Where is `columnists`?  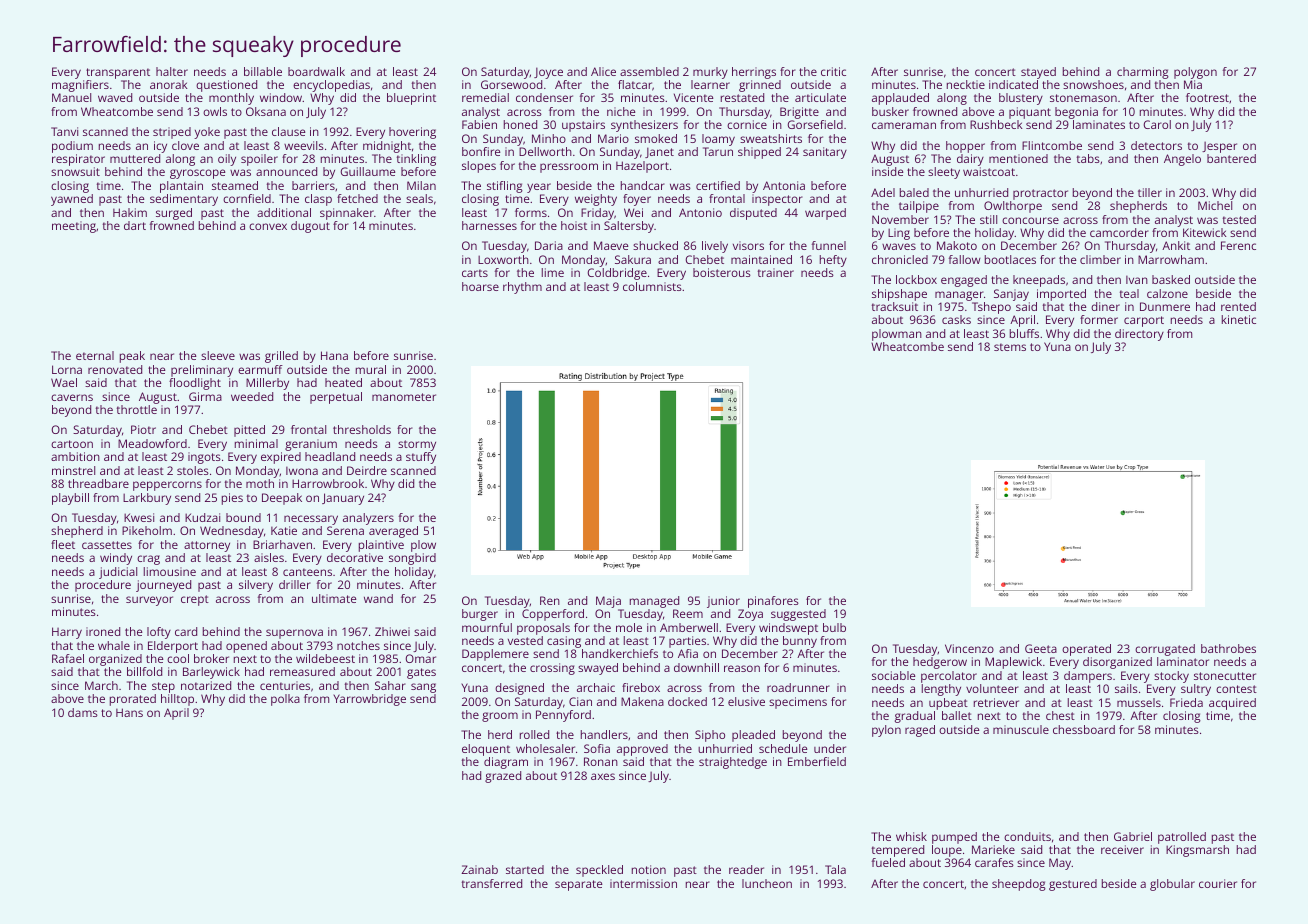
columnists is located at coordinates (652, 286).
